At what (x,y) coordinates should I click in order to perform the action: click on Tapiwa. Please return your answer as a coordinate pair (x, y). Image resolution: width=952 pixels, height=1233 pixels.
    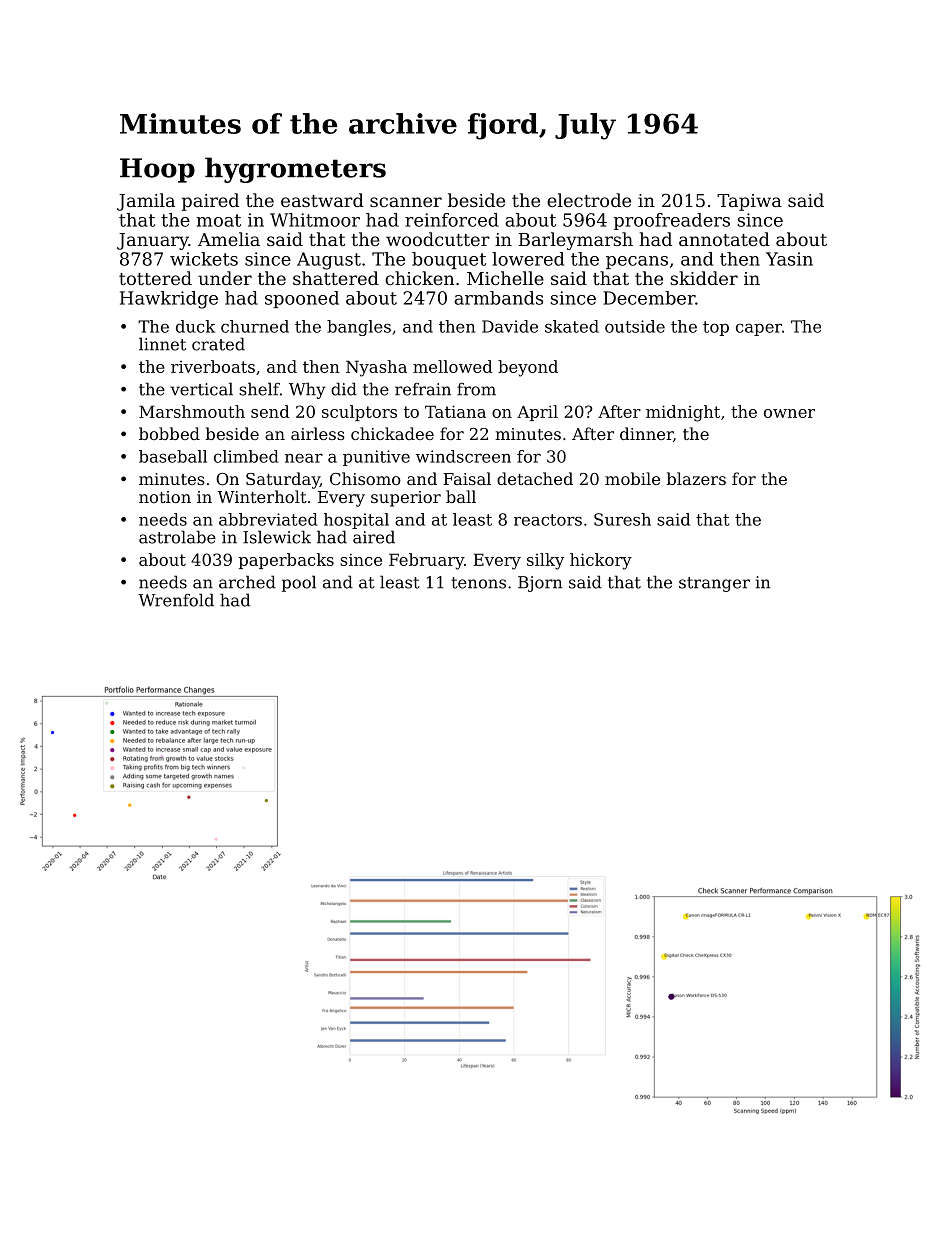
    Looking at the image, I should click on (749, 202).
